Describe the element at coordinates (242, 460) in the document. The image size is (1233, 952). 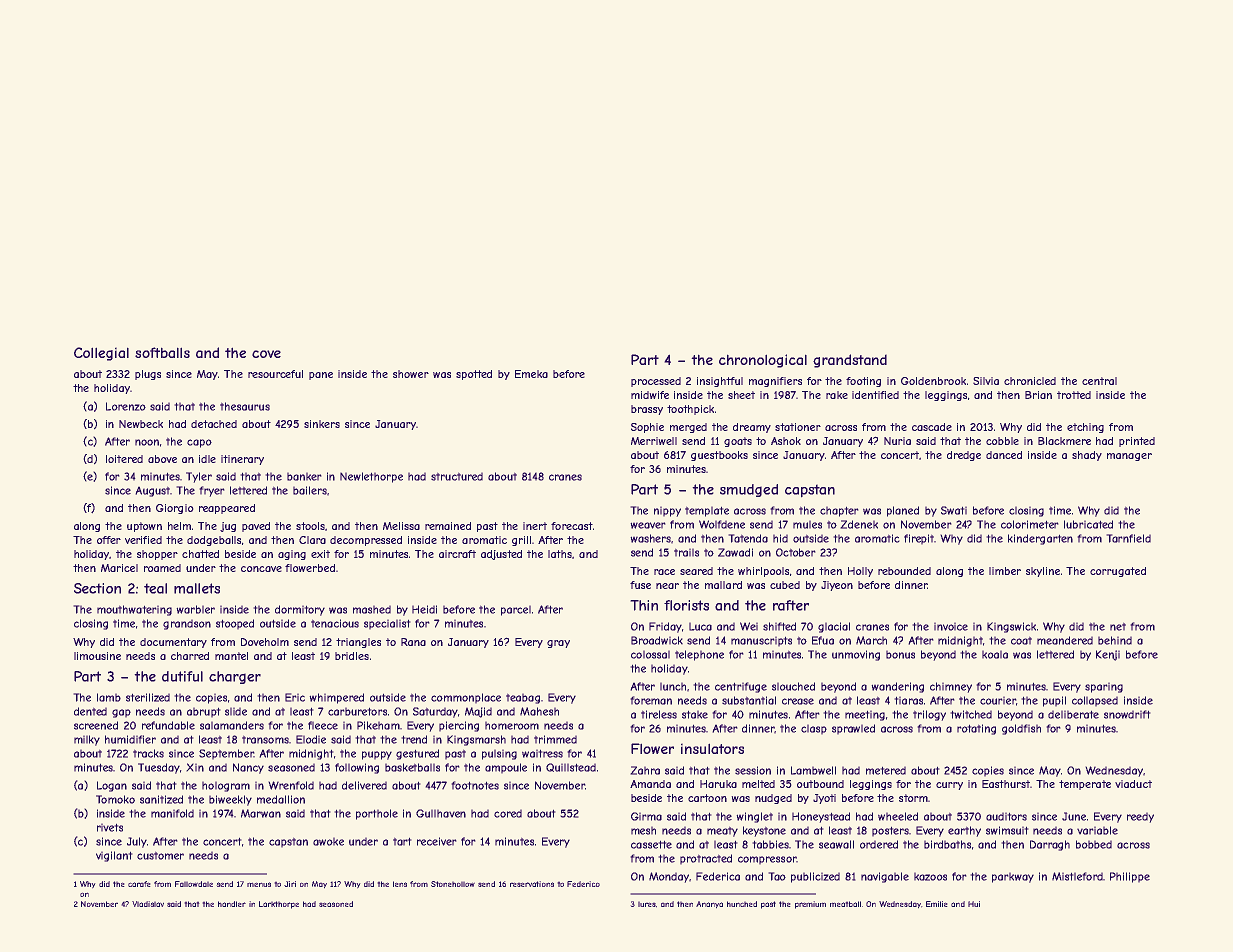
I see `itinerary` at that location.
